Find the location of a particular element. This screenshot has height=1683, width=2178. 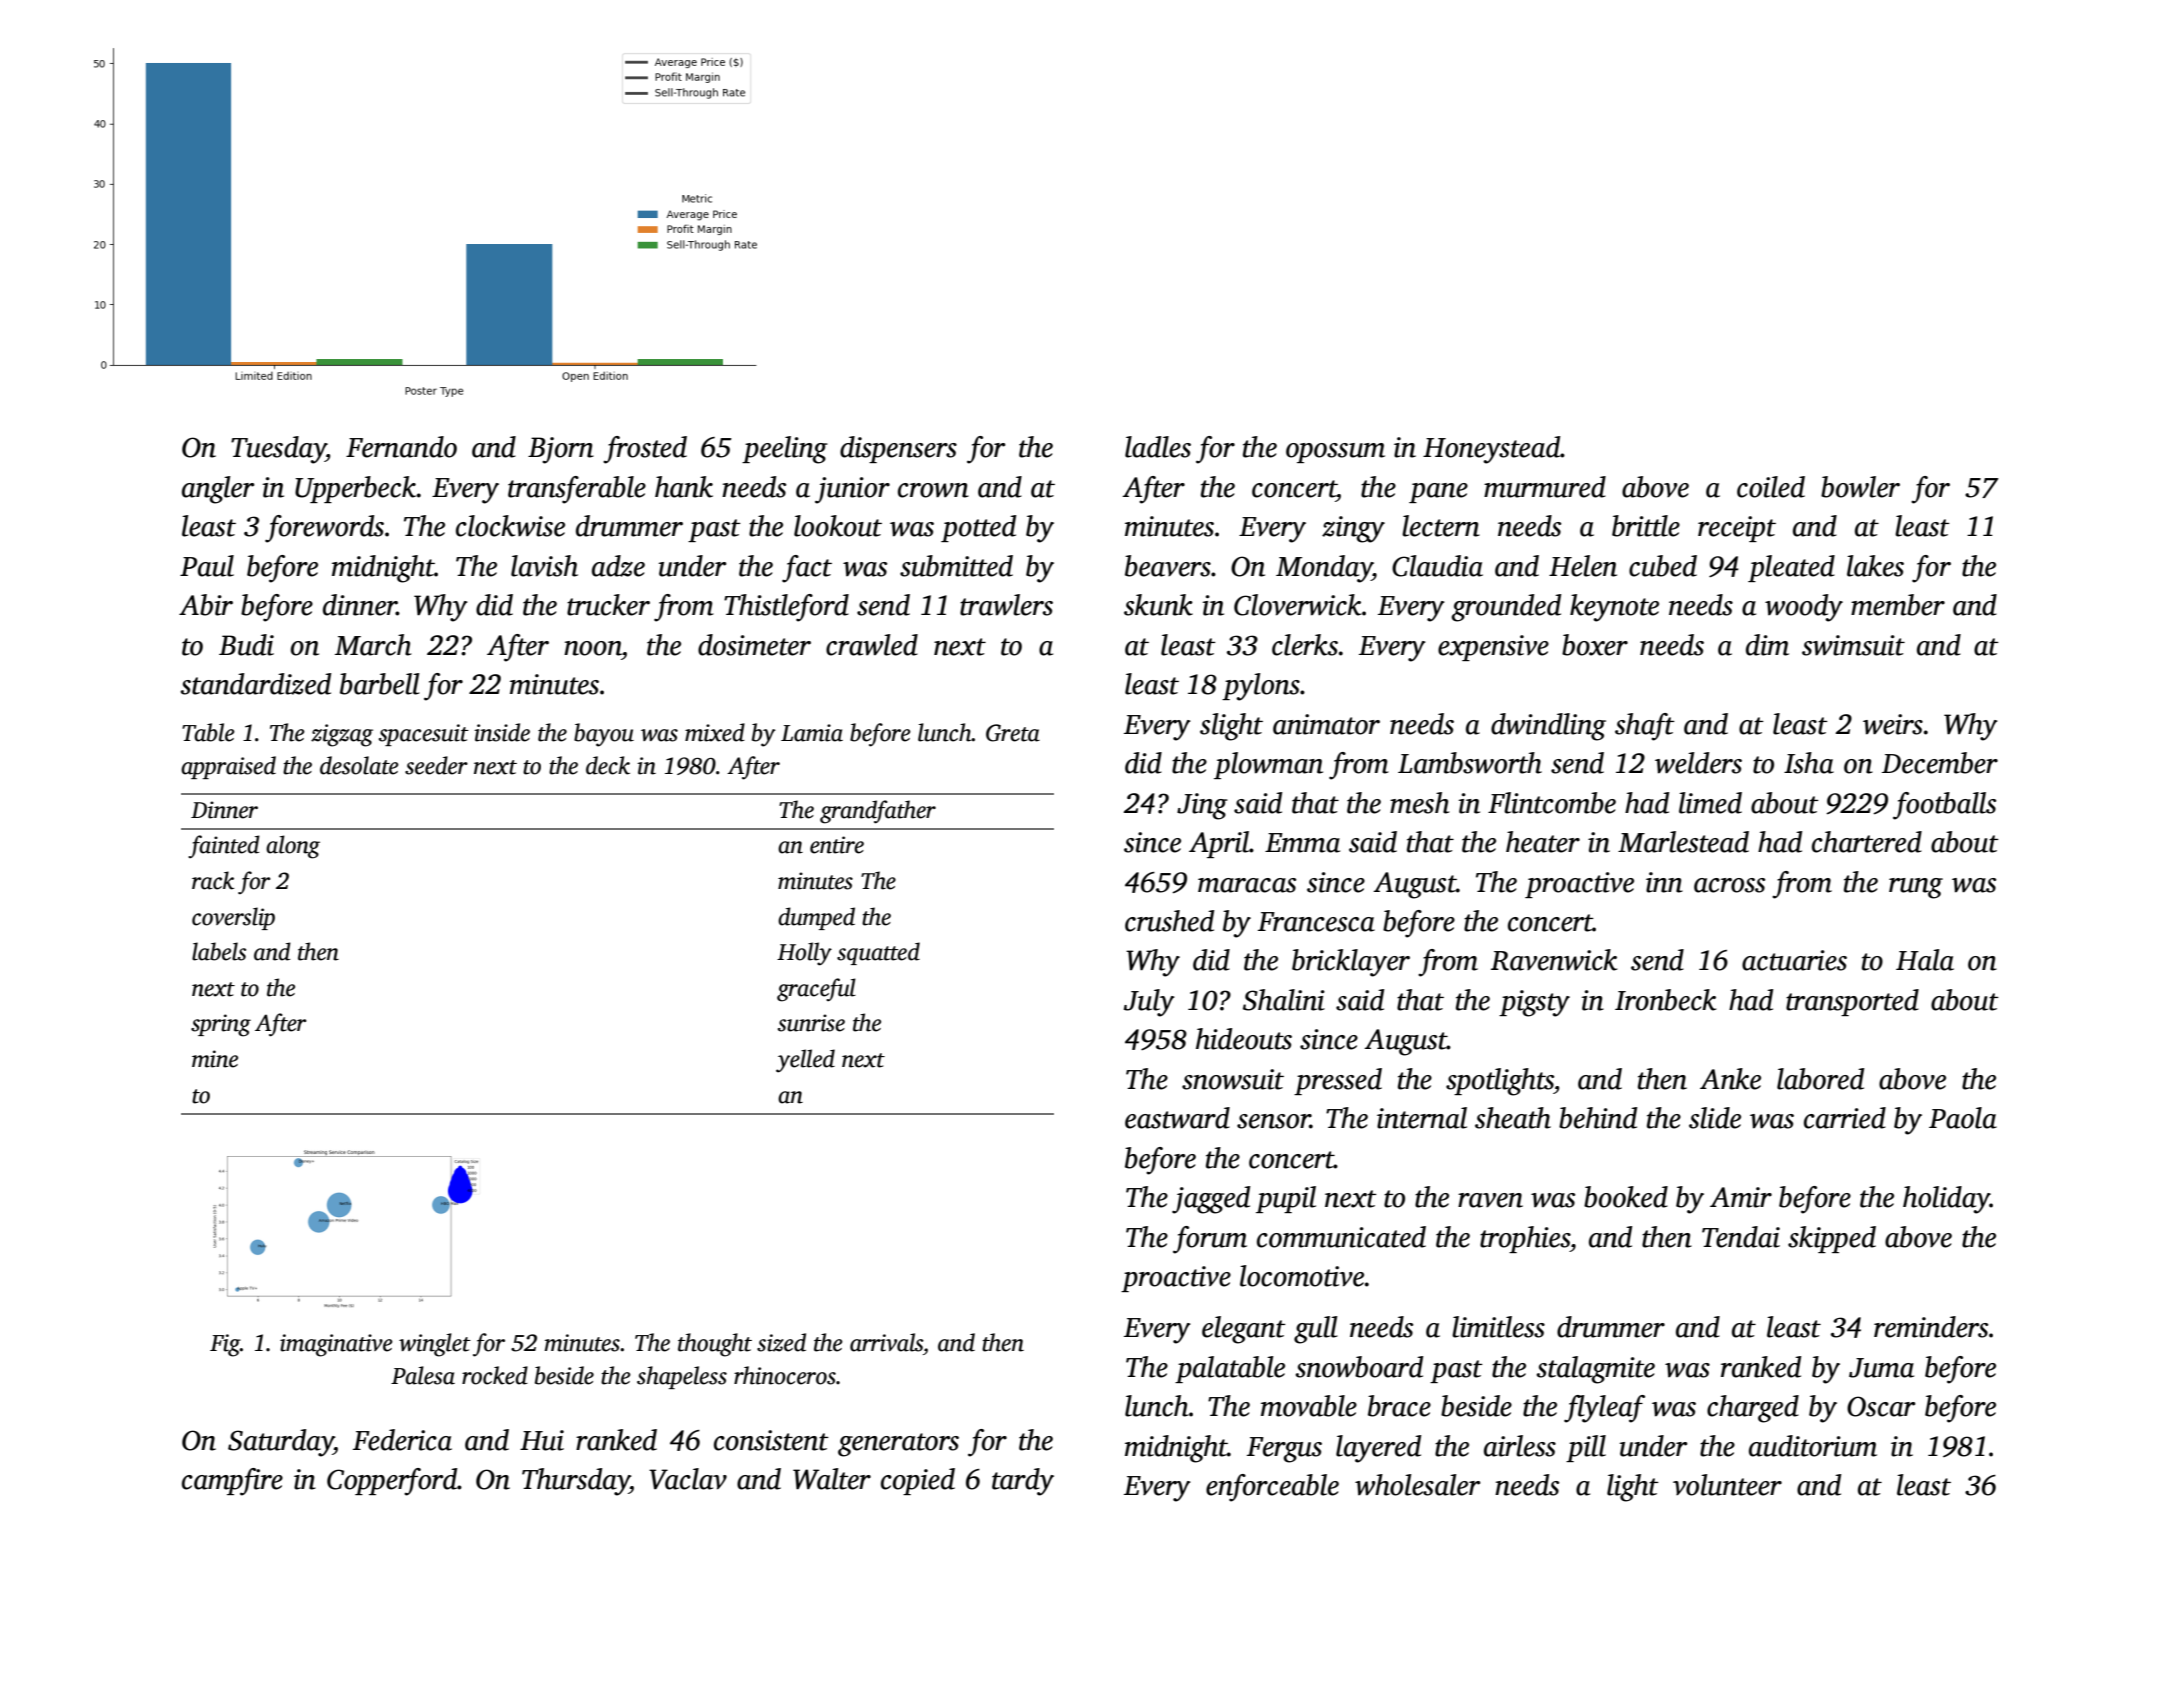

pleated is located at coordinates (1791, 568).
